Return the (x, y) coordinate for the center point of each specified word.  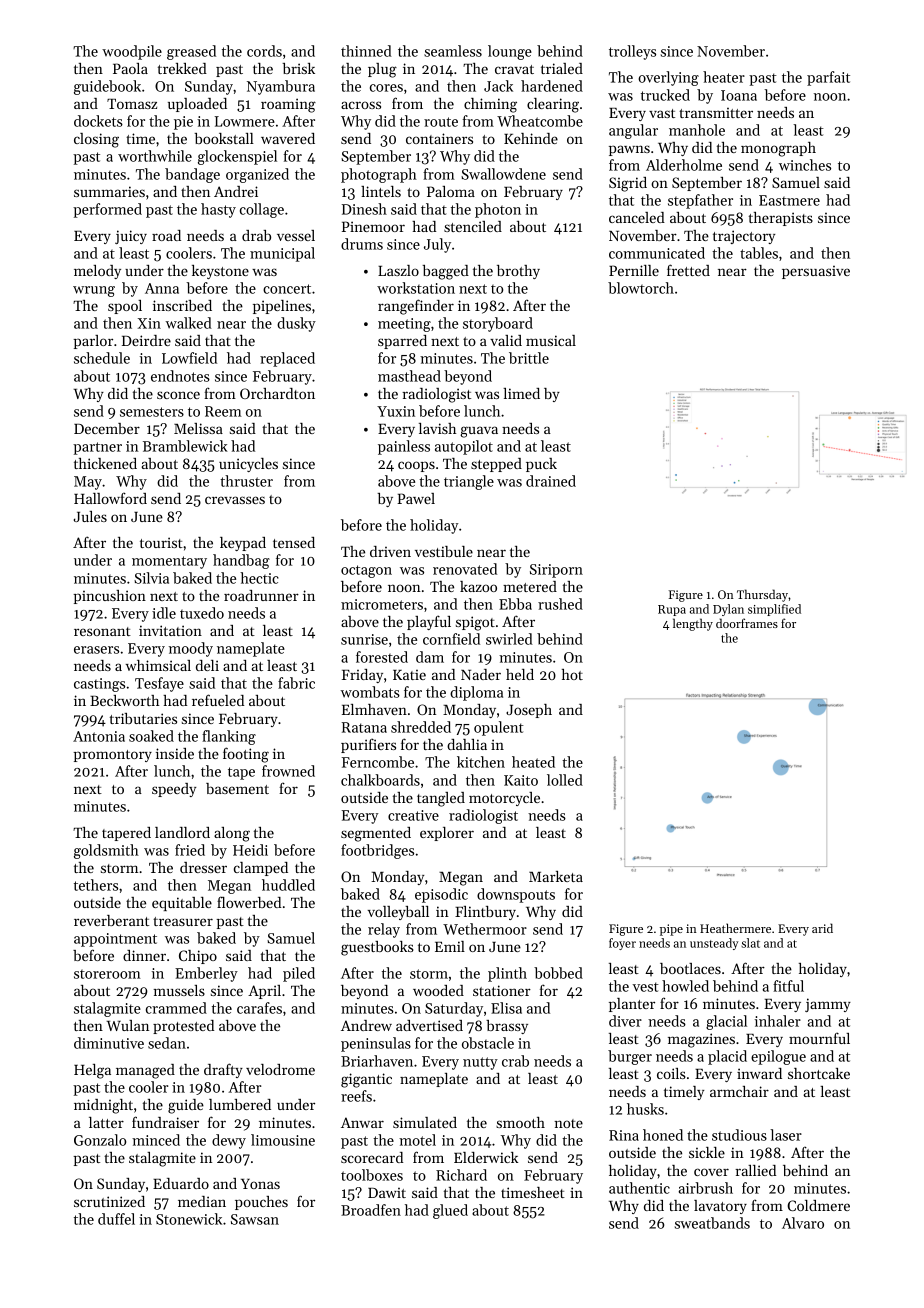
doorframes (747, 623)
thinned (366, 51)
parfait (828, 78)
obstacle (488, 1043)
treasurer (183, 921)
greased (191, 52)
